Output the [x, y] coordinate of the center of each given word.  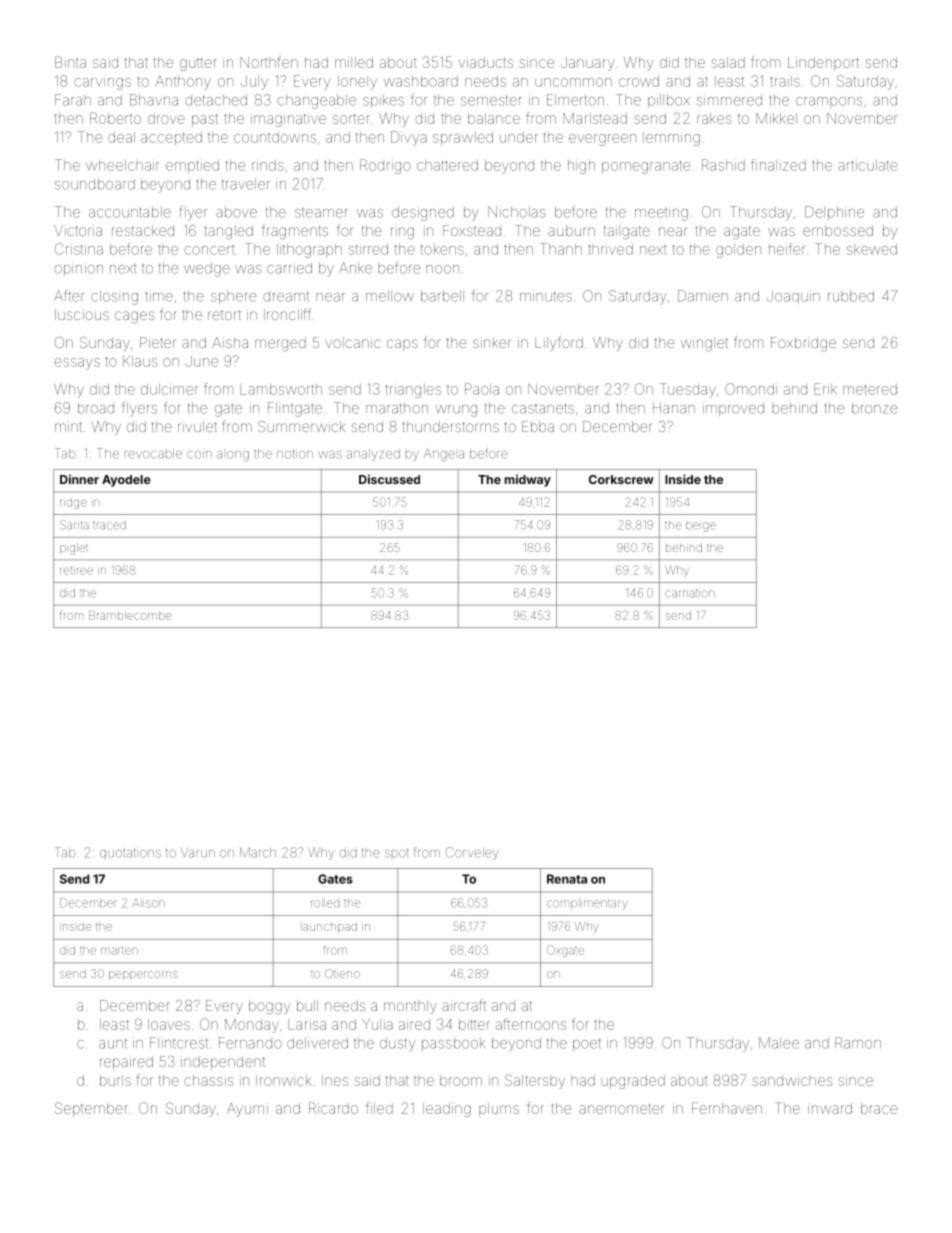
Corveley [472, 853]
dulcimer [170, 389]
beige [701, 526]
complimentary [587, 905]
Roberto [115, 118]
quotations [130, 854]
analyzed [373, 455]
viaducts [486, 62]
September [91, 1109]
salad [728, 62]
